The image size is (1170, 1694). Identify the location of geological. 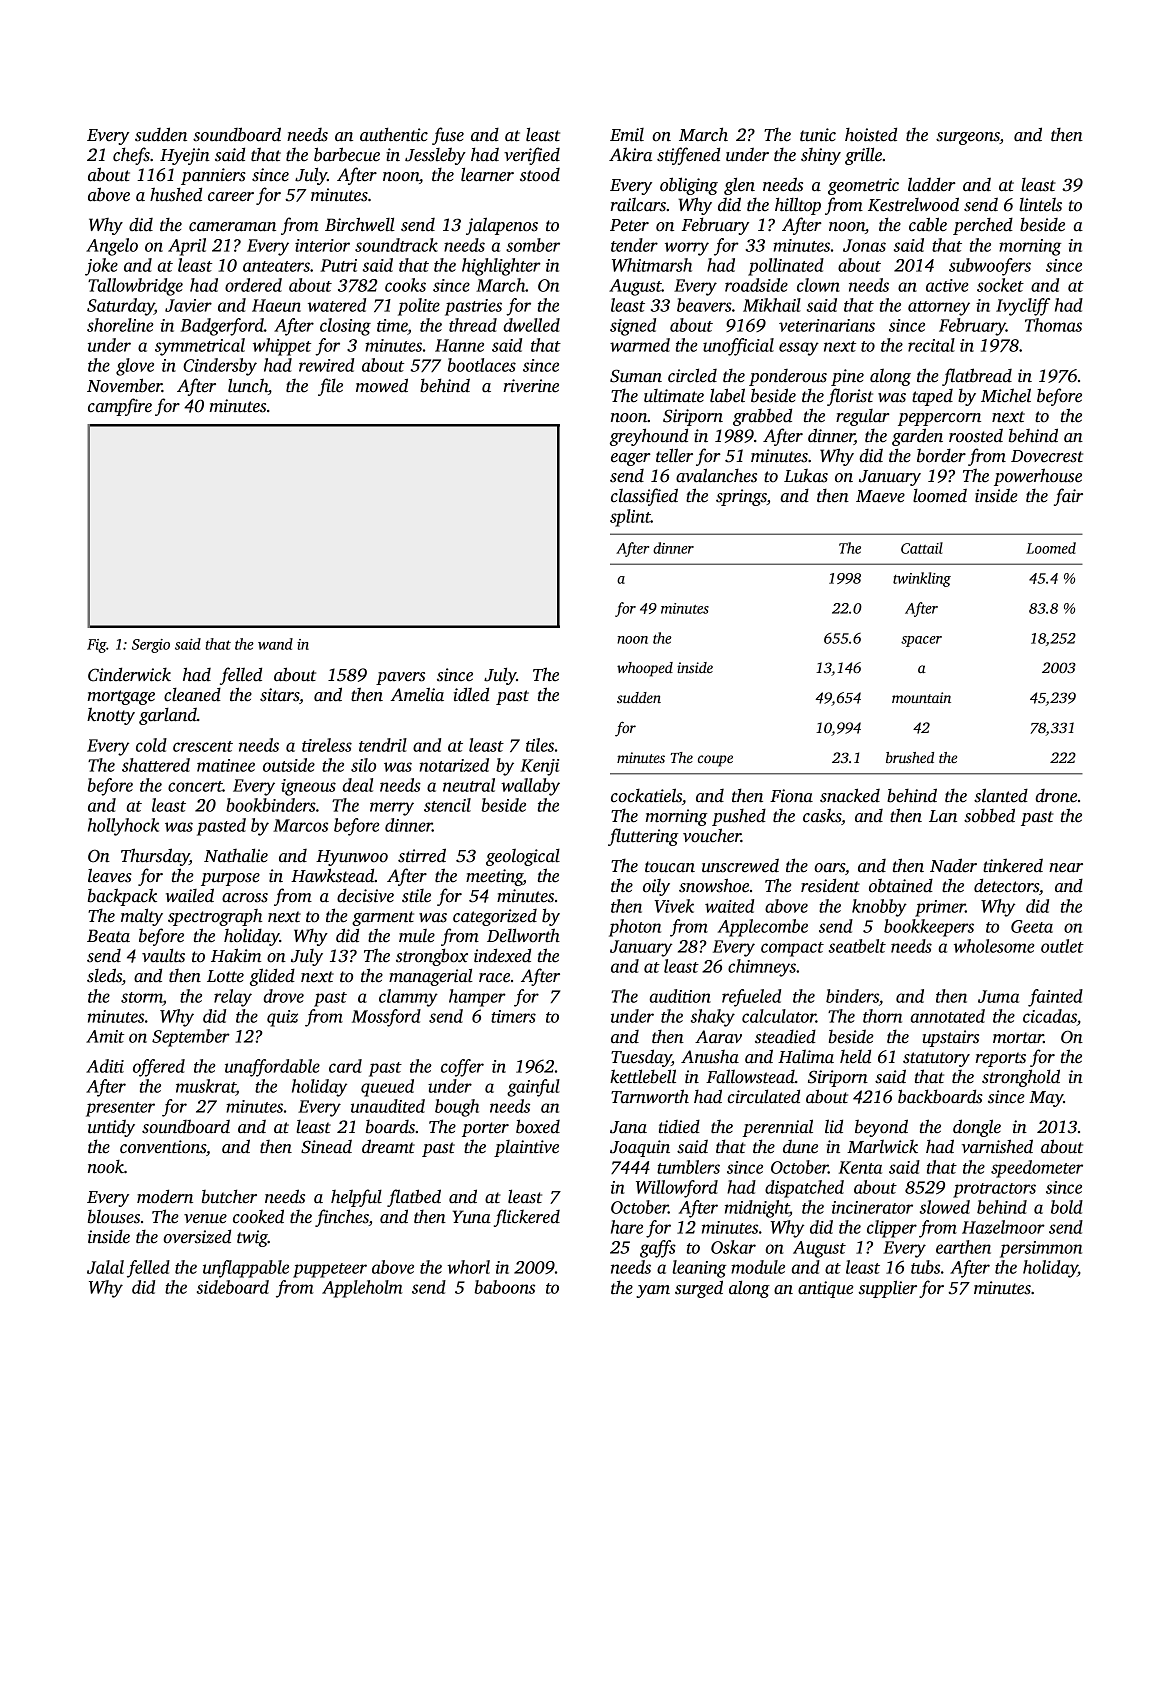
(523, 857).
